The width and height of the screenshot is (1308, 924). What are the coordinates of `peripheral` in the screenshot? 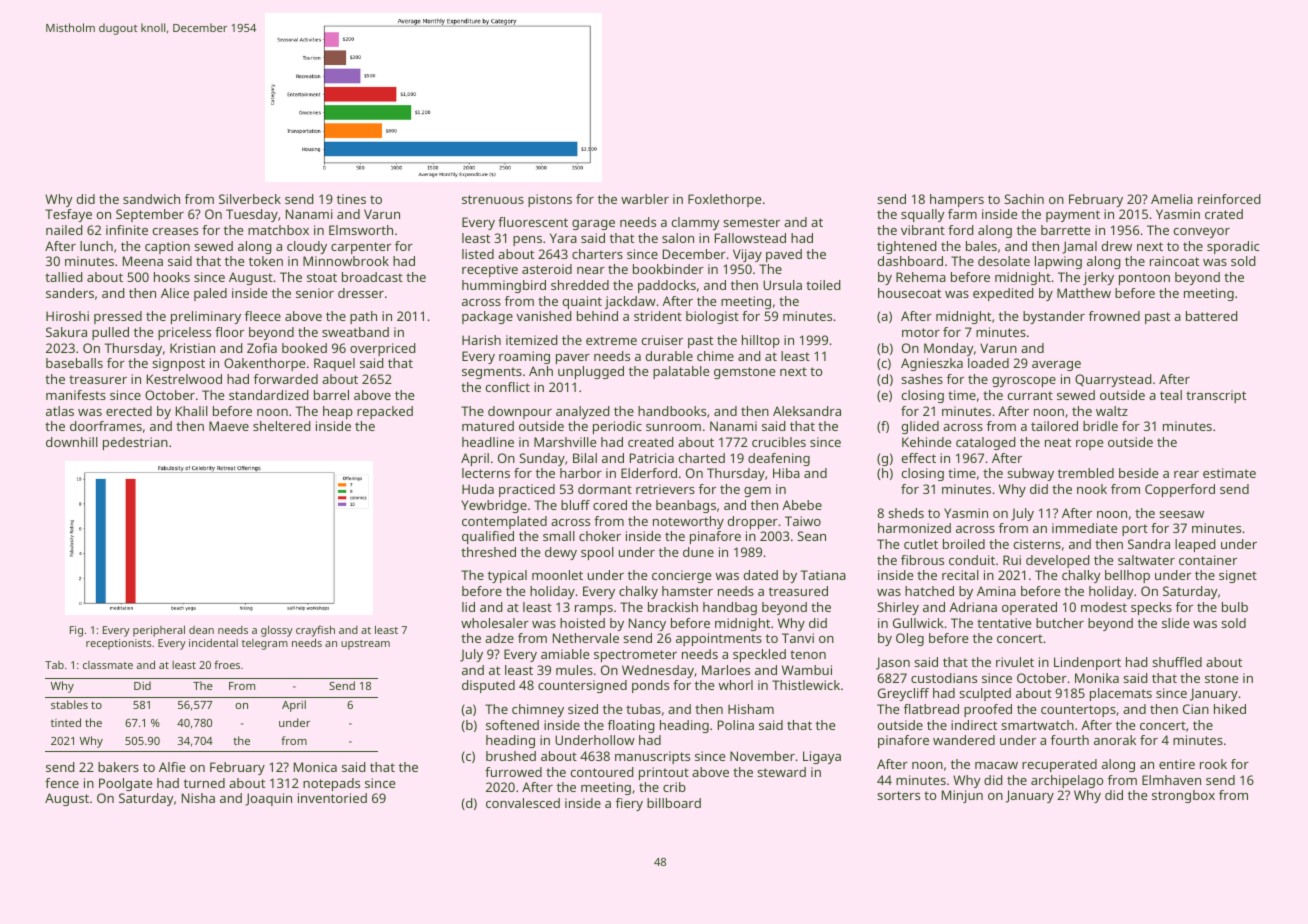 It's located at (159, 631).
